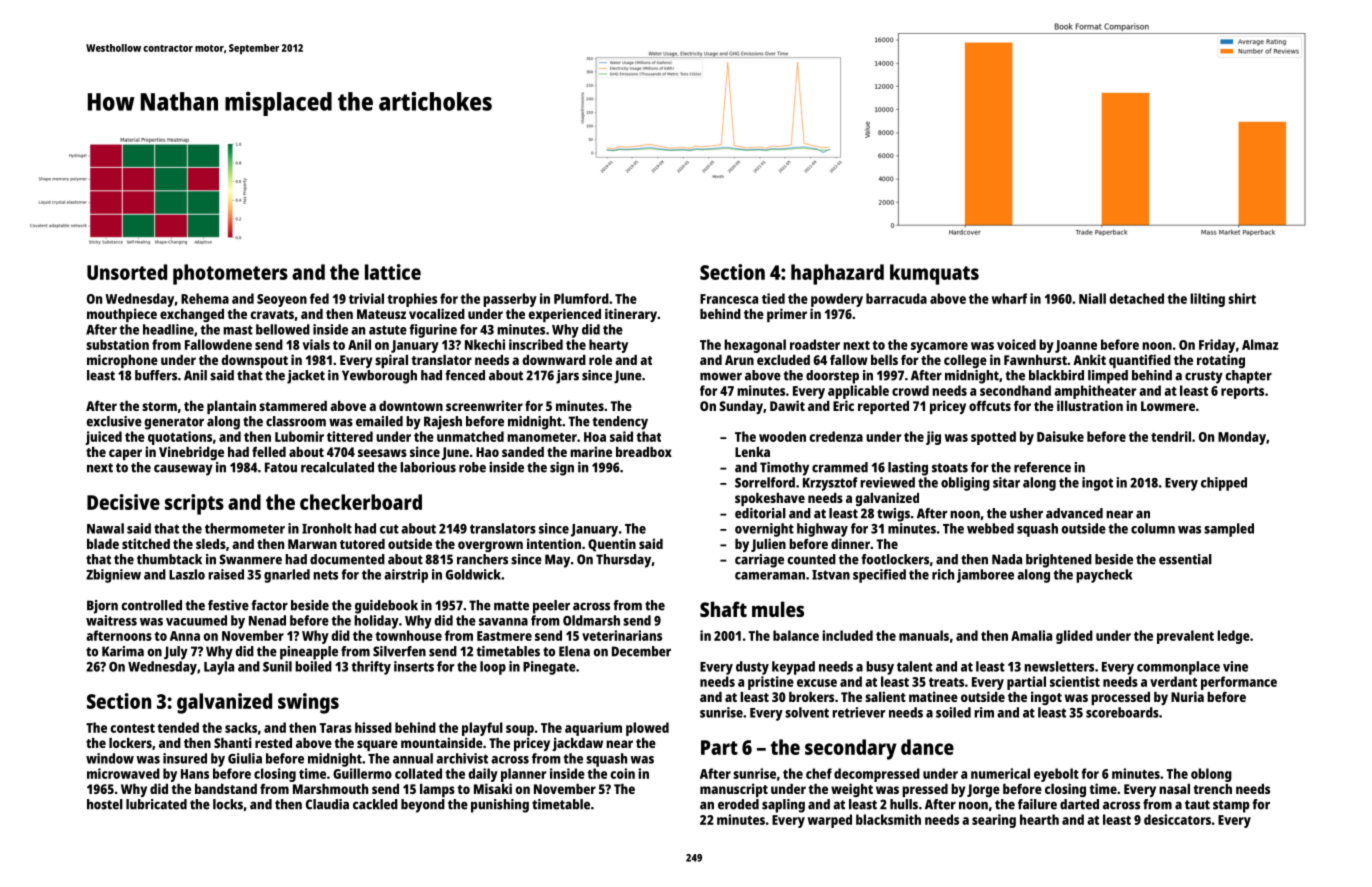 The image size is (1372, 887). I want to click on desiccators, so click(1177, 819).
